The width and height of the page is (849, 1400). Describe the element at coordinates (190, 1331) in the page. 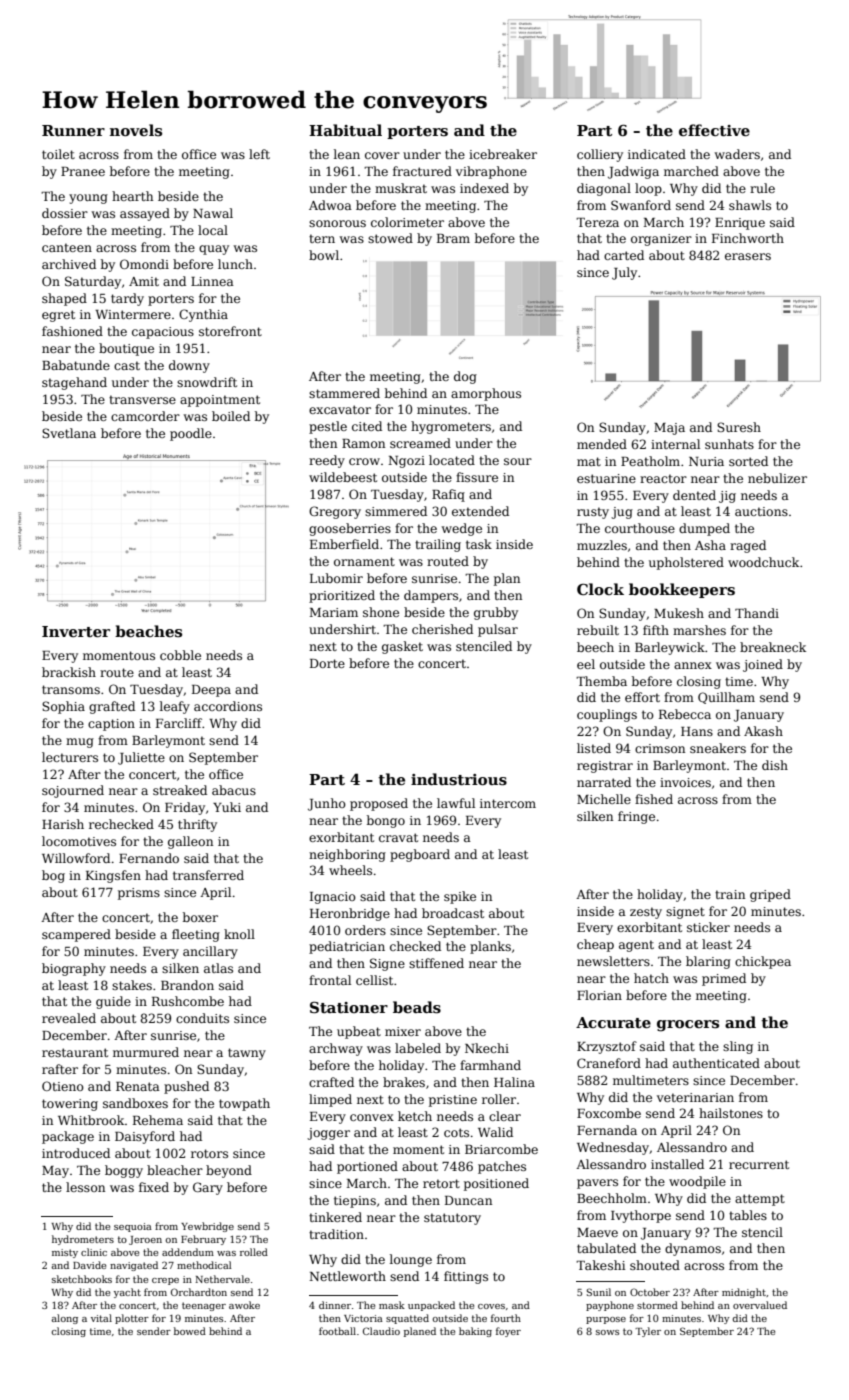

I see `bowed` at that location.
